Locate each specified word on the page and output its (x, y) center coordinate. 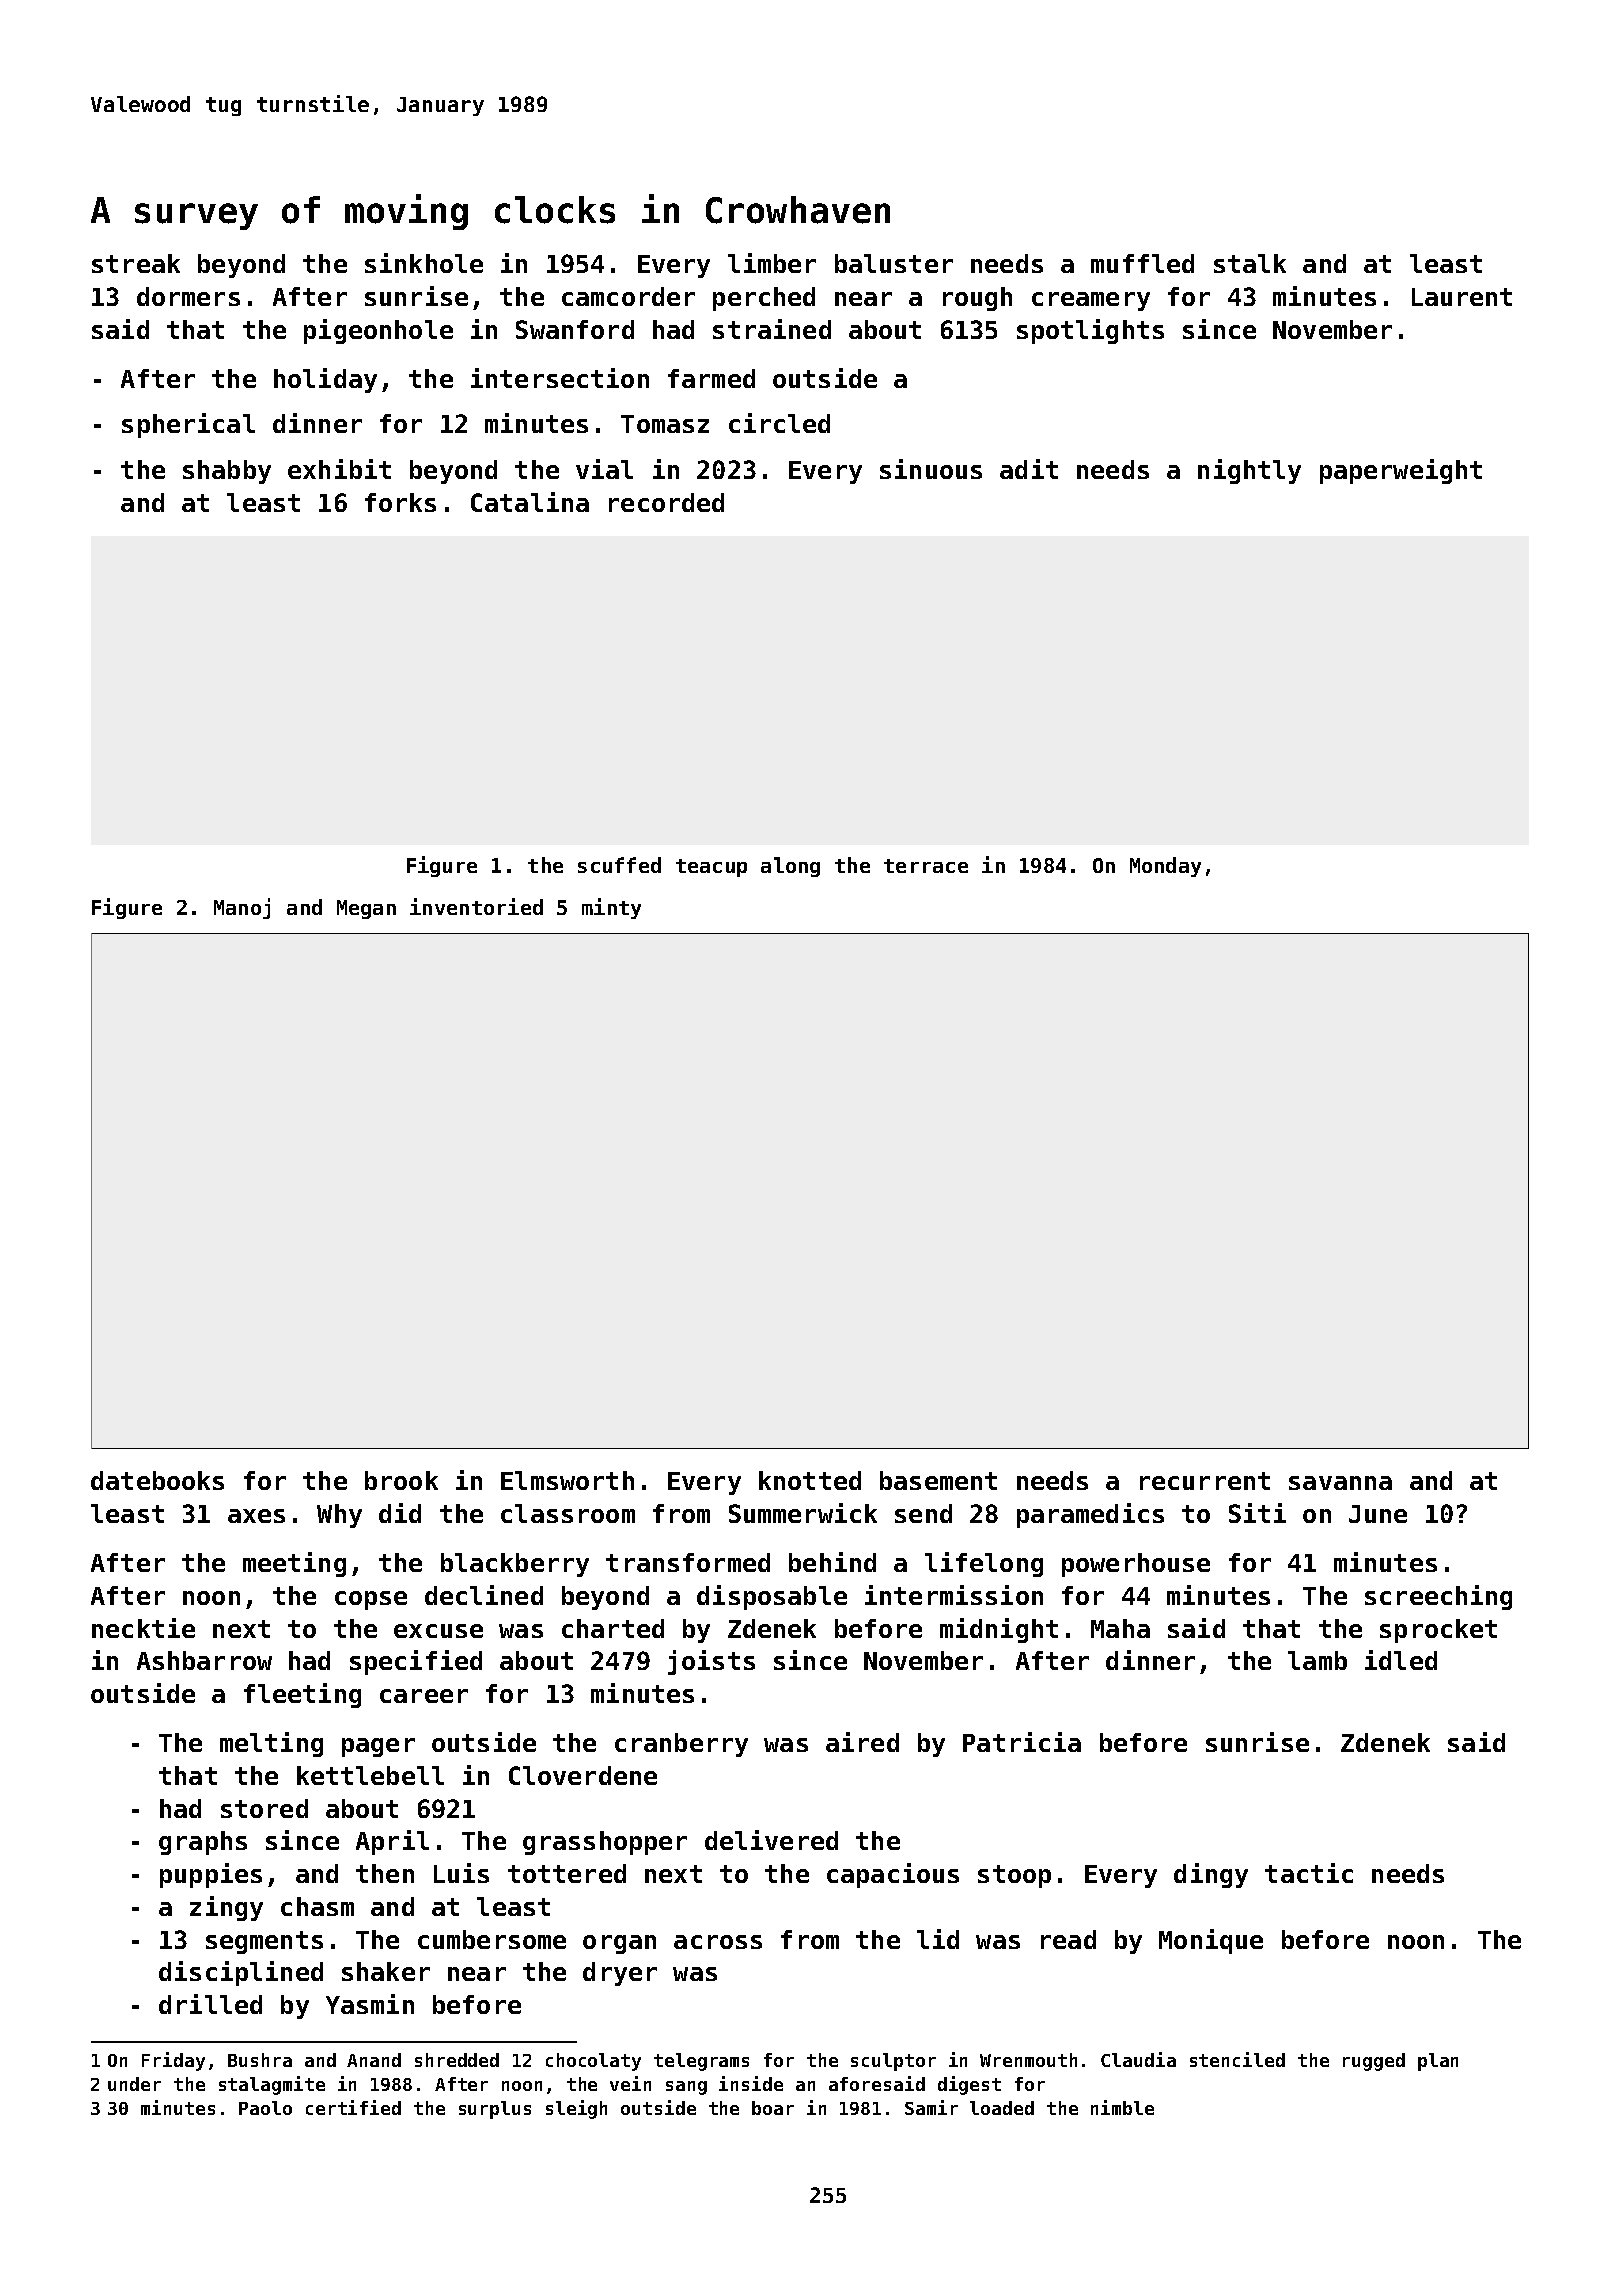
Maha (1120, 1628)
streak (136, 263)
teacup (711, 868)
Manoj (242, 908)
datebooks (157, 1480)
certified (353, 2107)
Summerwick (803, 1513)
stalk (1250, 263)
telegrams (701, 2062)
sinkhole (424, 263)
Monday (1165, 867)
